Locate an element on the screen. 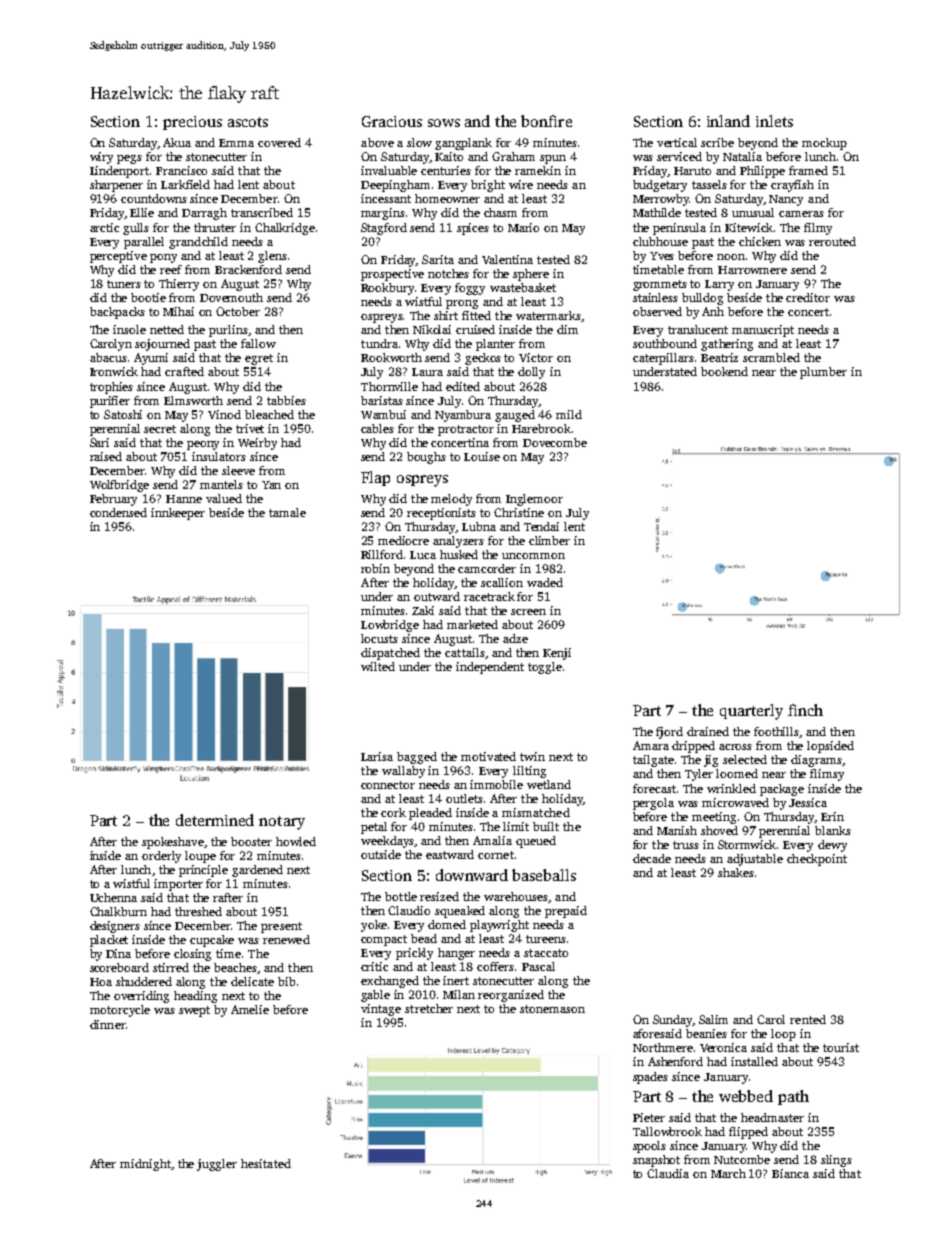 This screenshot has width=952, height=1233. condensed is located at coordinates (118, 512).
